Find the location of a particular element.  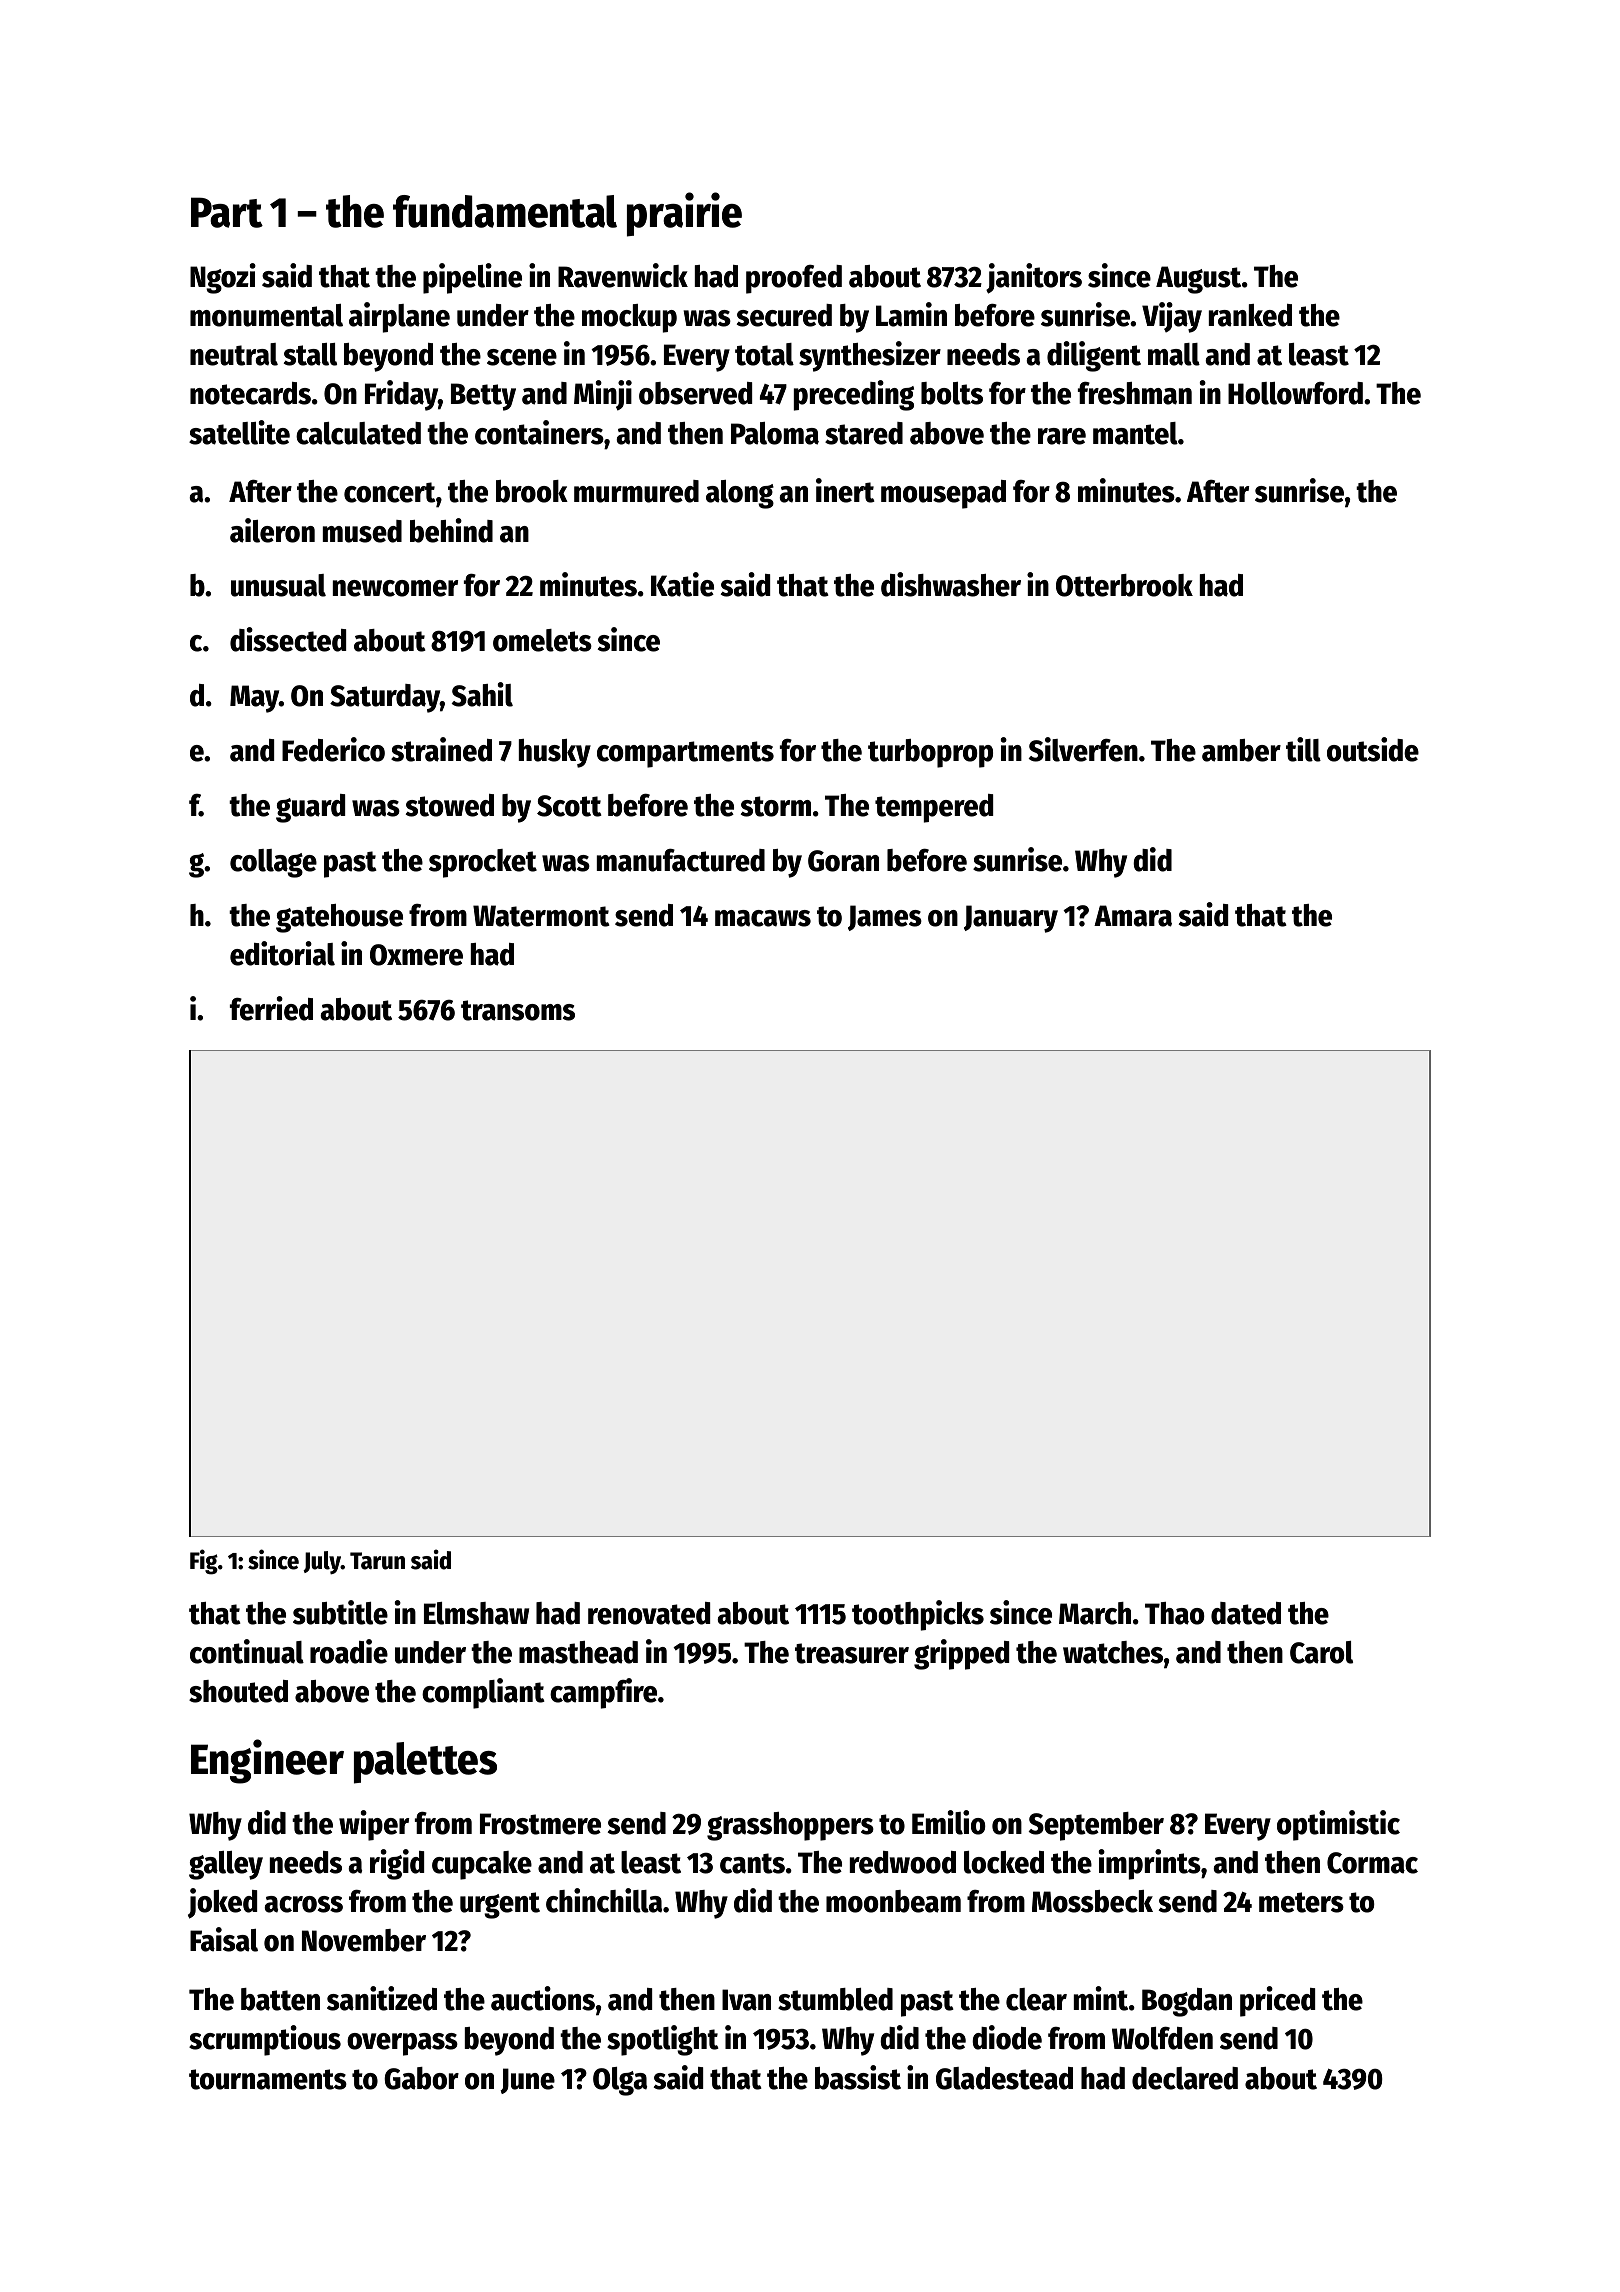

Amara is located at coordinates (1133, 916).
